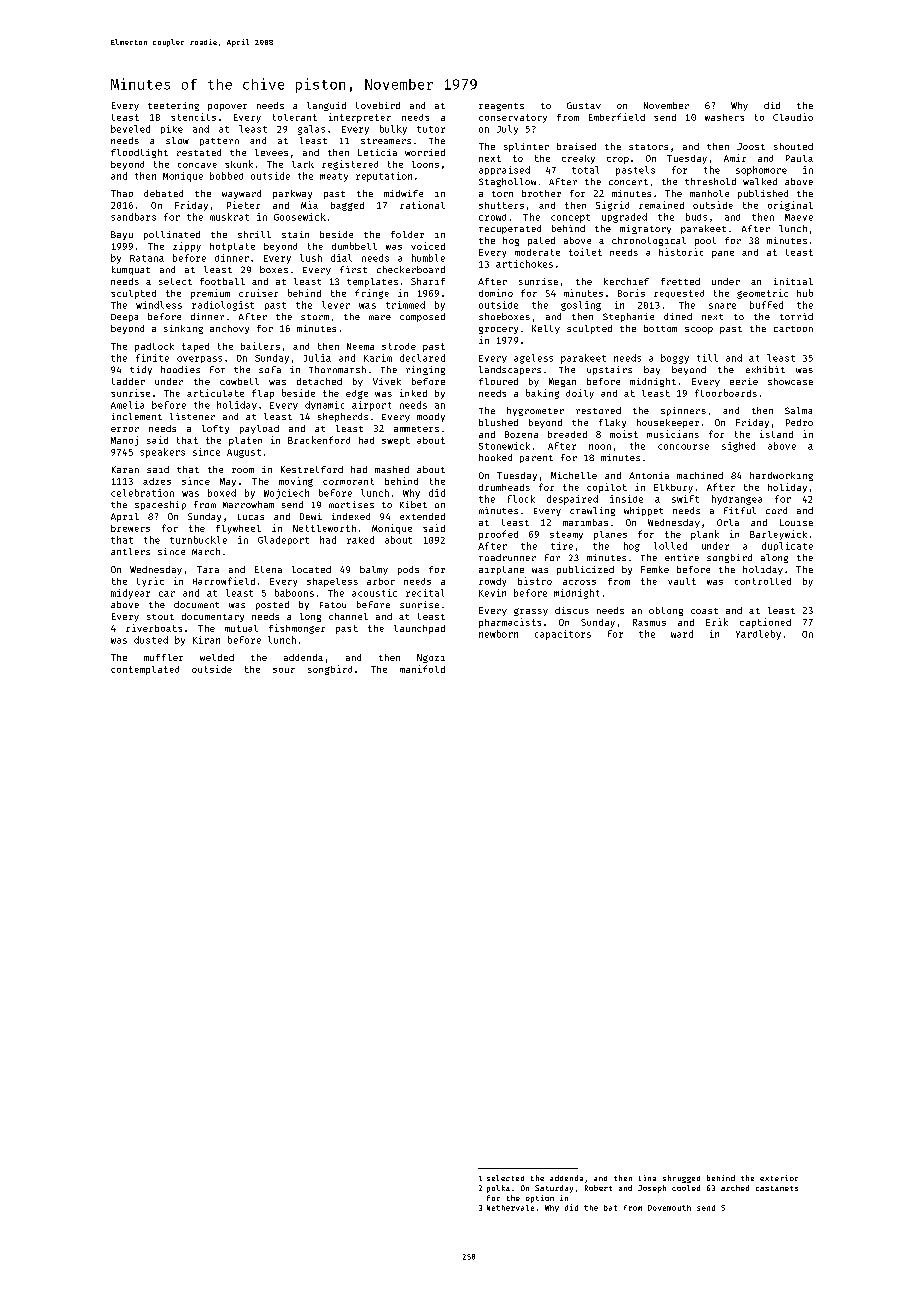 This screenshot has width=924, height=1308. Describe the element at coordinates (521, 434) in the screenshot. I see `Bozena` at that location.
